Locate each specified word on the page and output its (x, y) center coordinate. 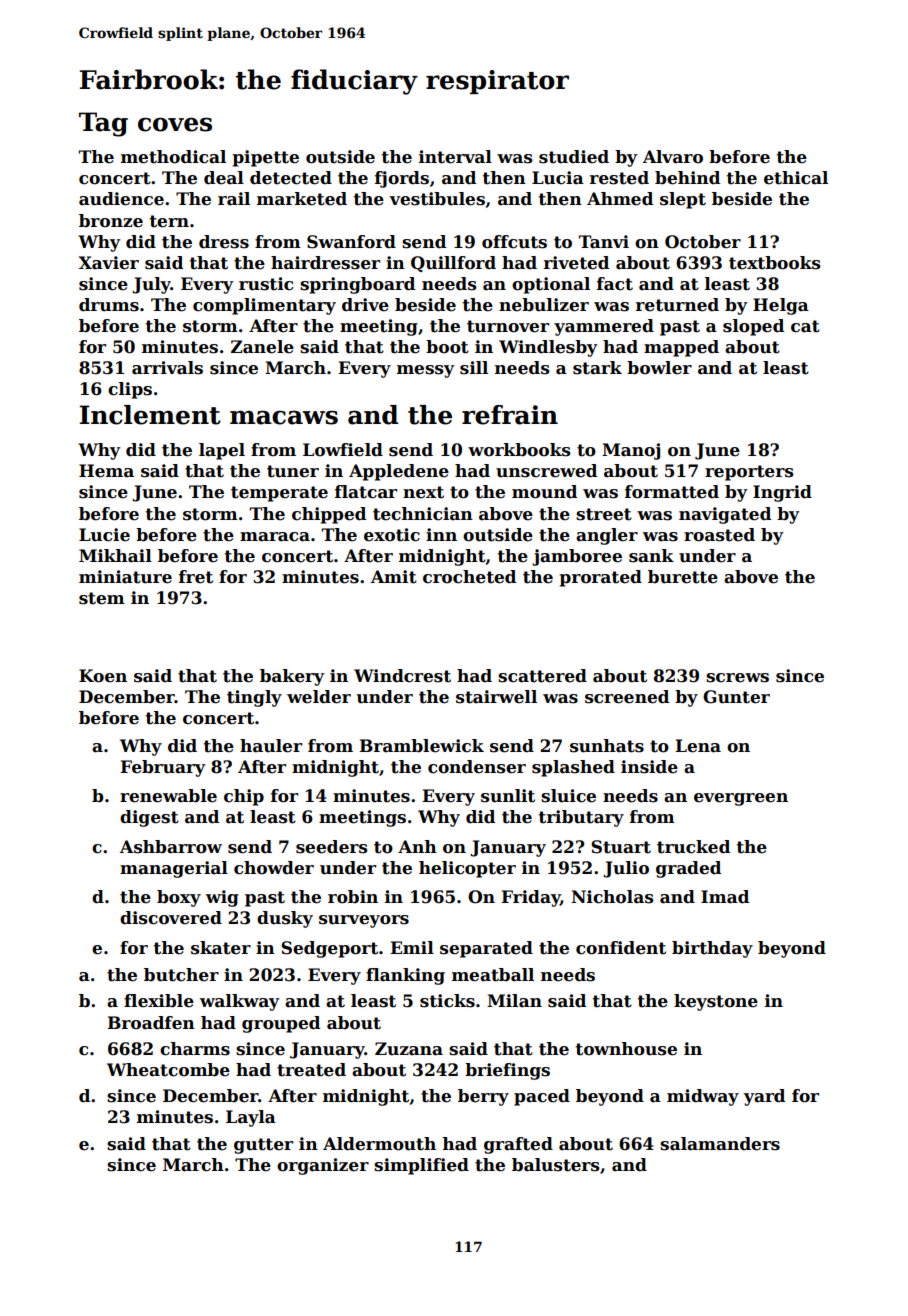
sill (474, 368)
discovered (171, 918)
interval (455, 157)
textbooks (775, 263)
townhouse (626, 1049)
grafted (518, 1145)
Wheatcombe (168, 1070)
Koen (103, 676)
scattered (542, 676)
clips (130, 390)
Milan (514, 1001)
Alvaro (673, 157)
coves (175, 124)
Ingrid (782, 493)
